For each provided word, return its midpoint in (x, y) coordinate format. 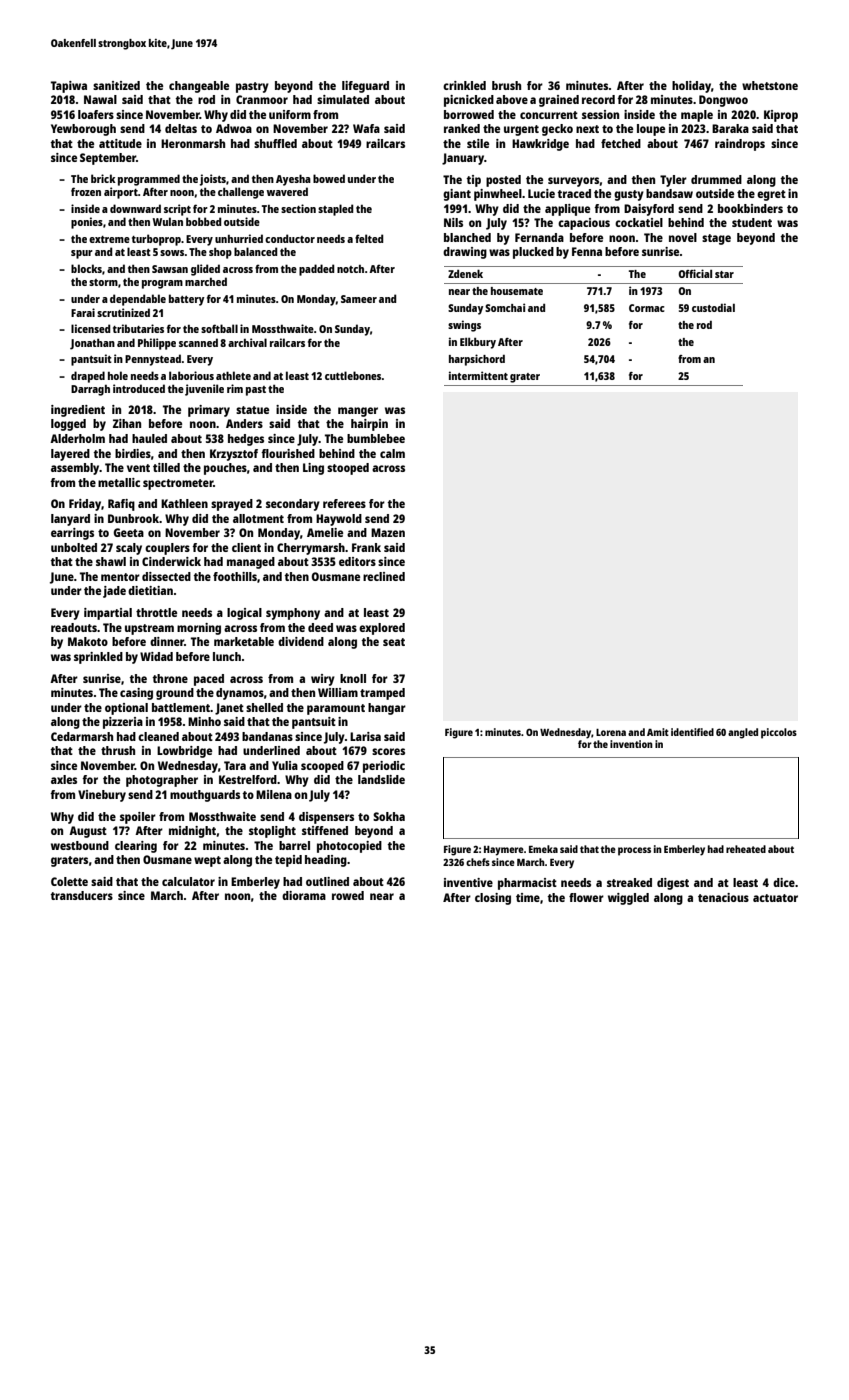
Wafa (366, 128)
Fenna (587, 251)
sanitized (116, 85)
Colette (69, 881)
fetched (621, 143)
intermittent (478, 375)
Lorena (611, 732)
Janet (229, 709)
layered (70, 455)
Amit (658, 732)
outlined (327, 881)
